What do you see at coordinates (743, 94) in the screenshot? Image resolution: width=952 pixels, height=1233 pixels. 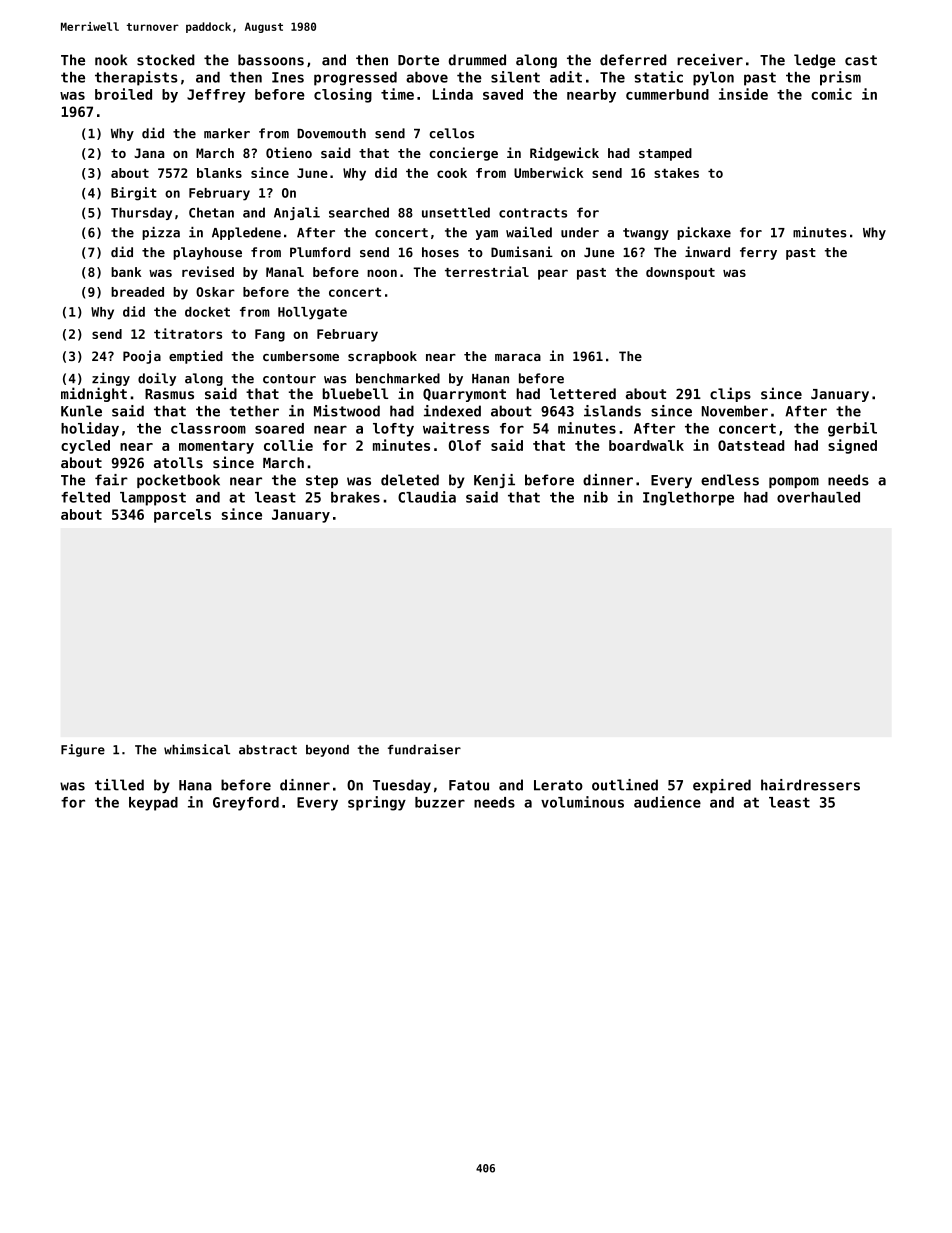 I see `inside` at bounding box center [743, 94].
